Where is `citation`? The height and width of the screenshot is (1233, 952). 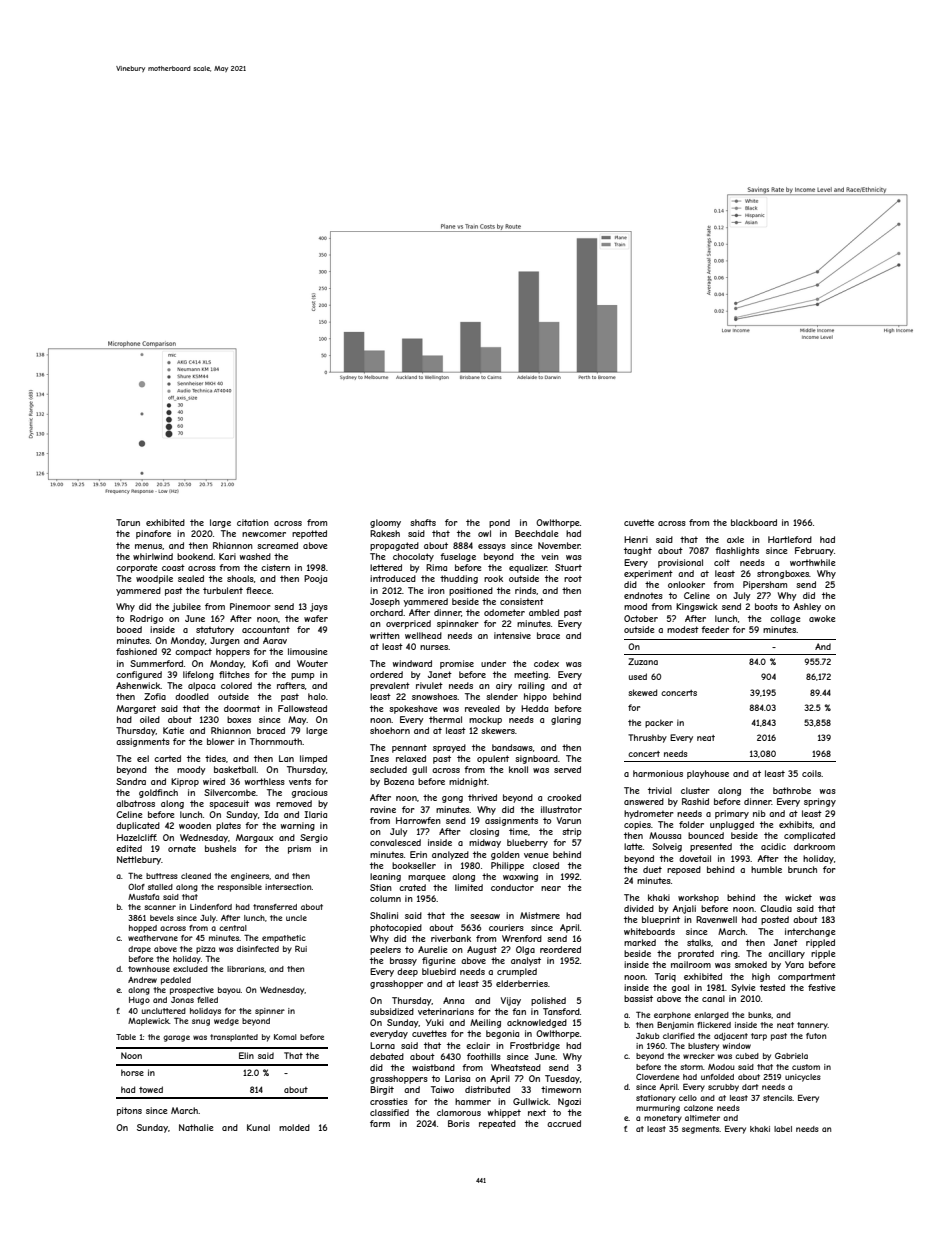 citation is located at coordinates (253, 522).
